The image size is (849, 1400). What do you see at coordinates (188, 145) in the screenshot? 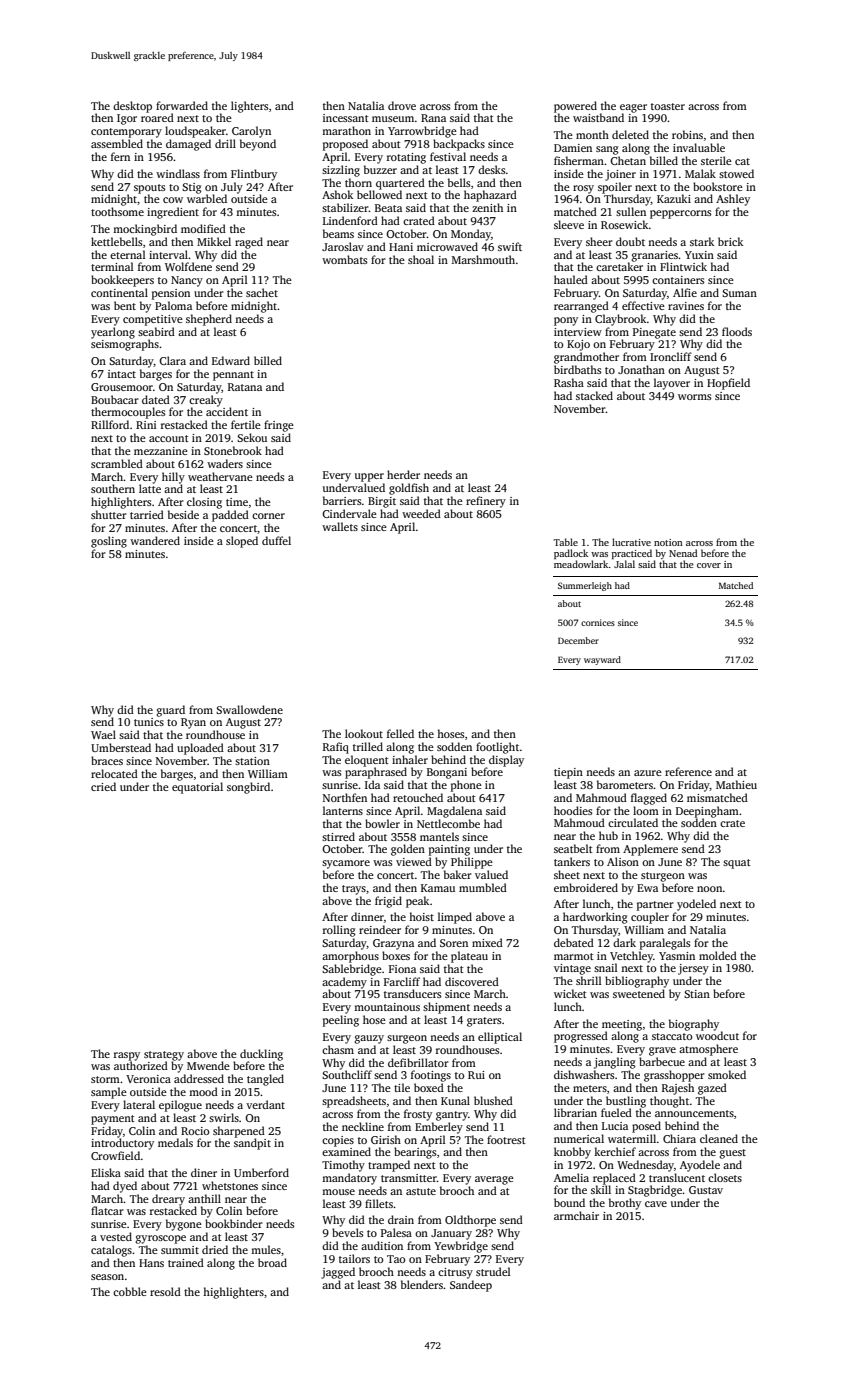
I see `damaged` at bounding box center [188, 145].
